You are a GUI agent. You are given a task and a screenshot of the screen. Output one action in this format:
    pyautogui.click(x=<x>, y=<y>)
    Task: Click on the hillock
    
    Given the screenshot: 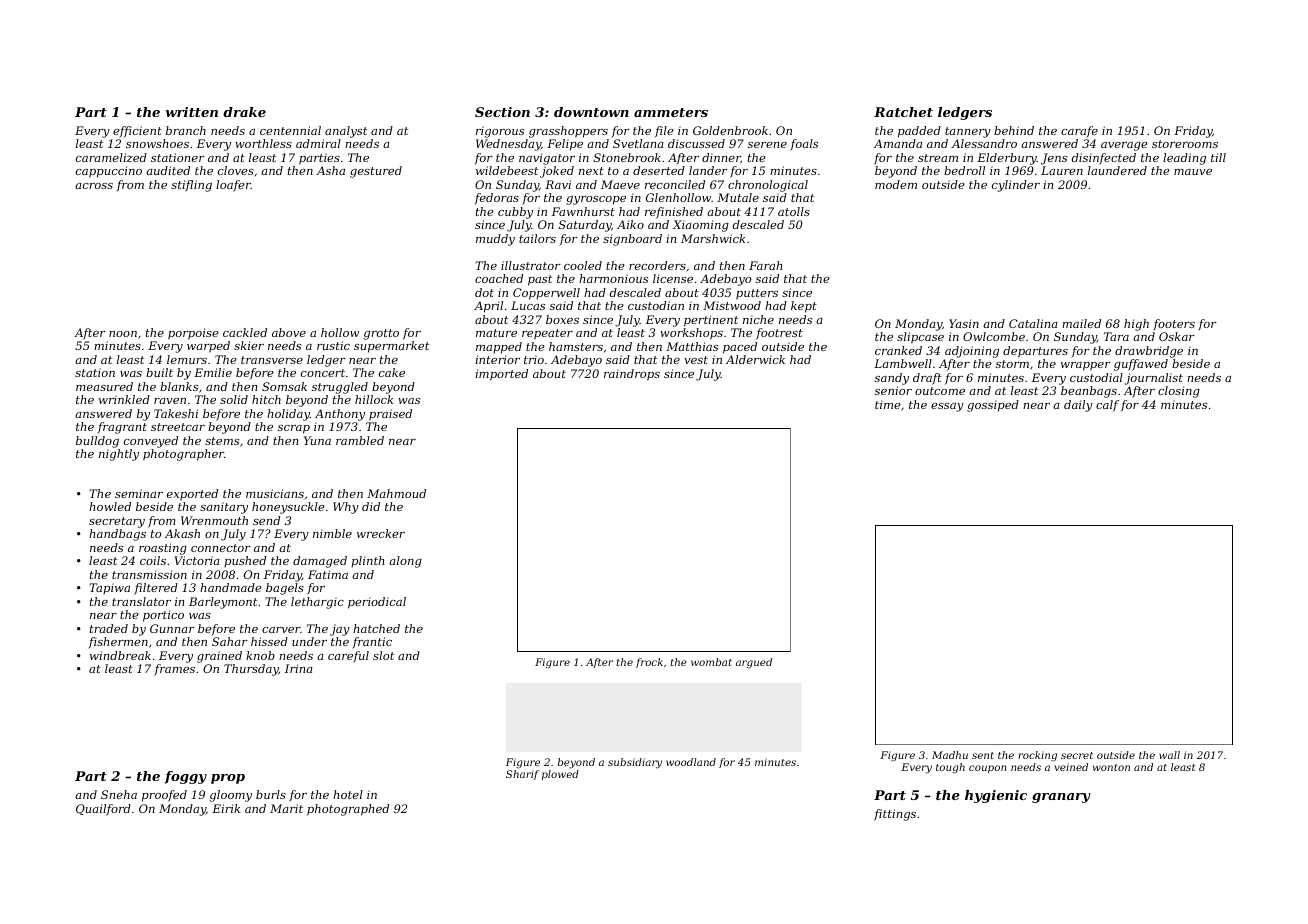 What is the action you would take?
    pyautogui.click(x=374, y=399)
